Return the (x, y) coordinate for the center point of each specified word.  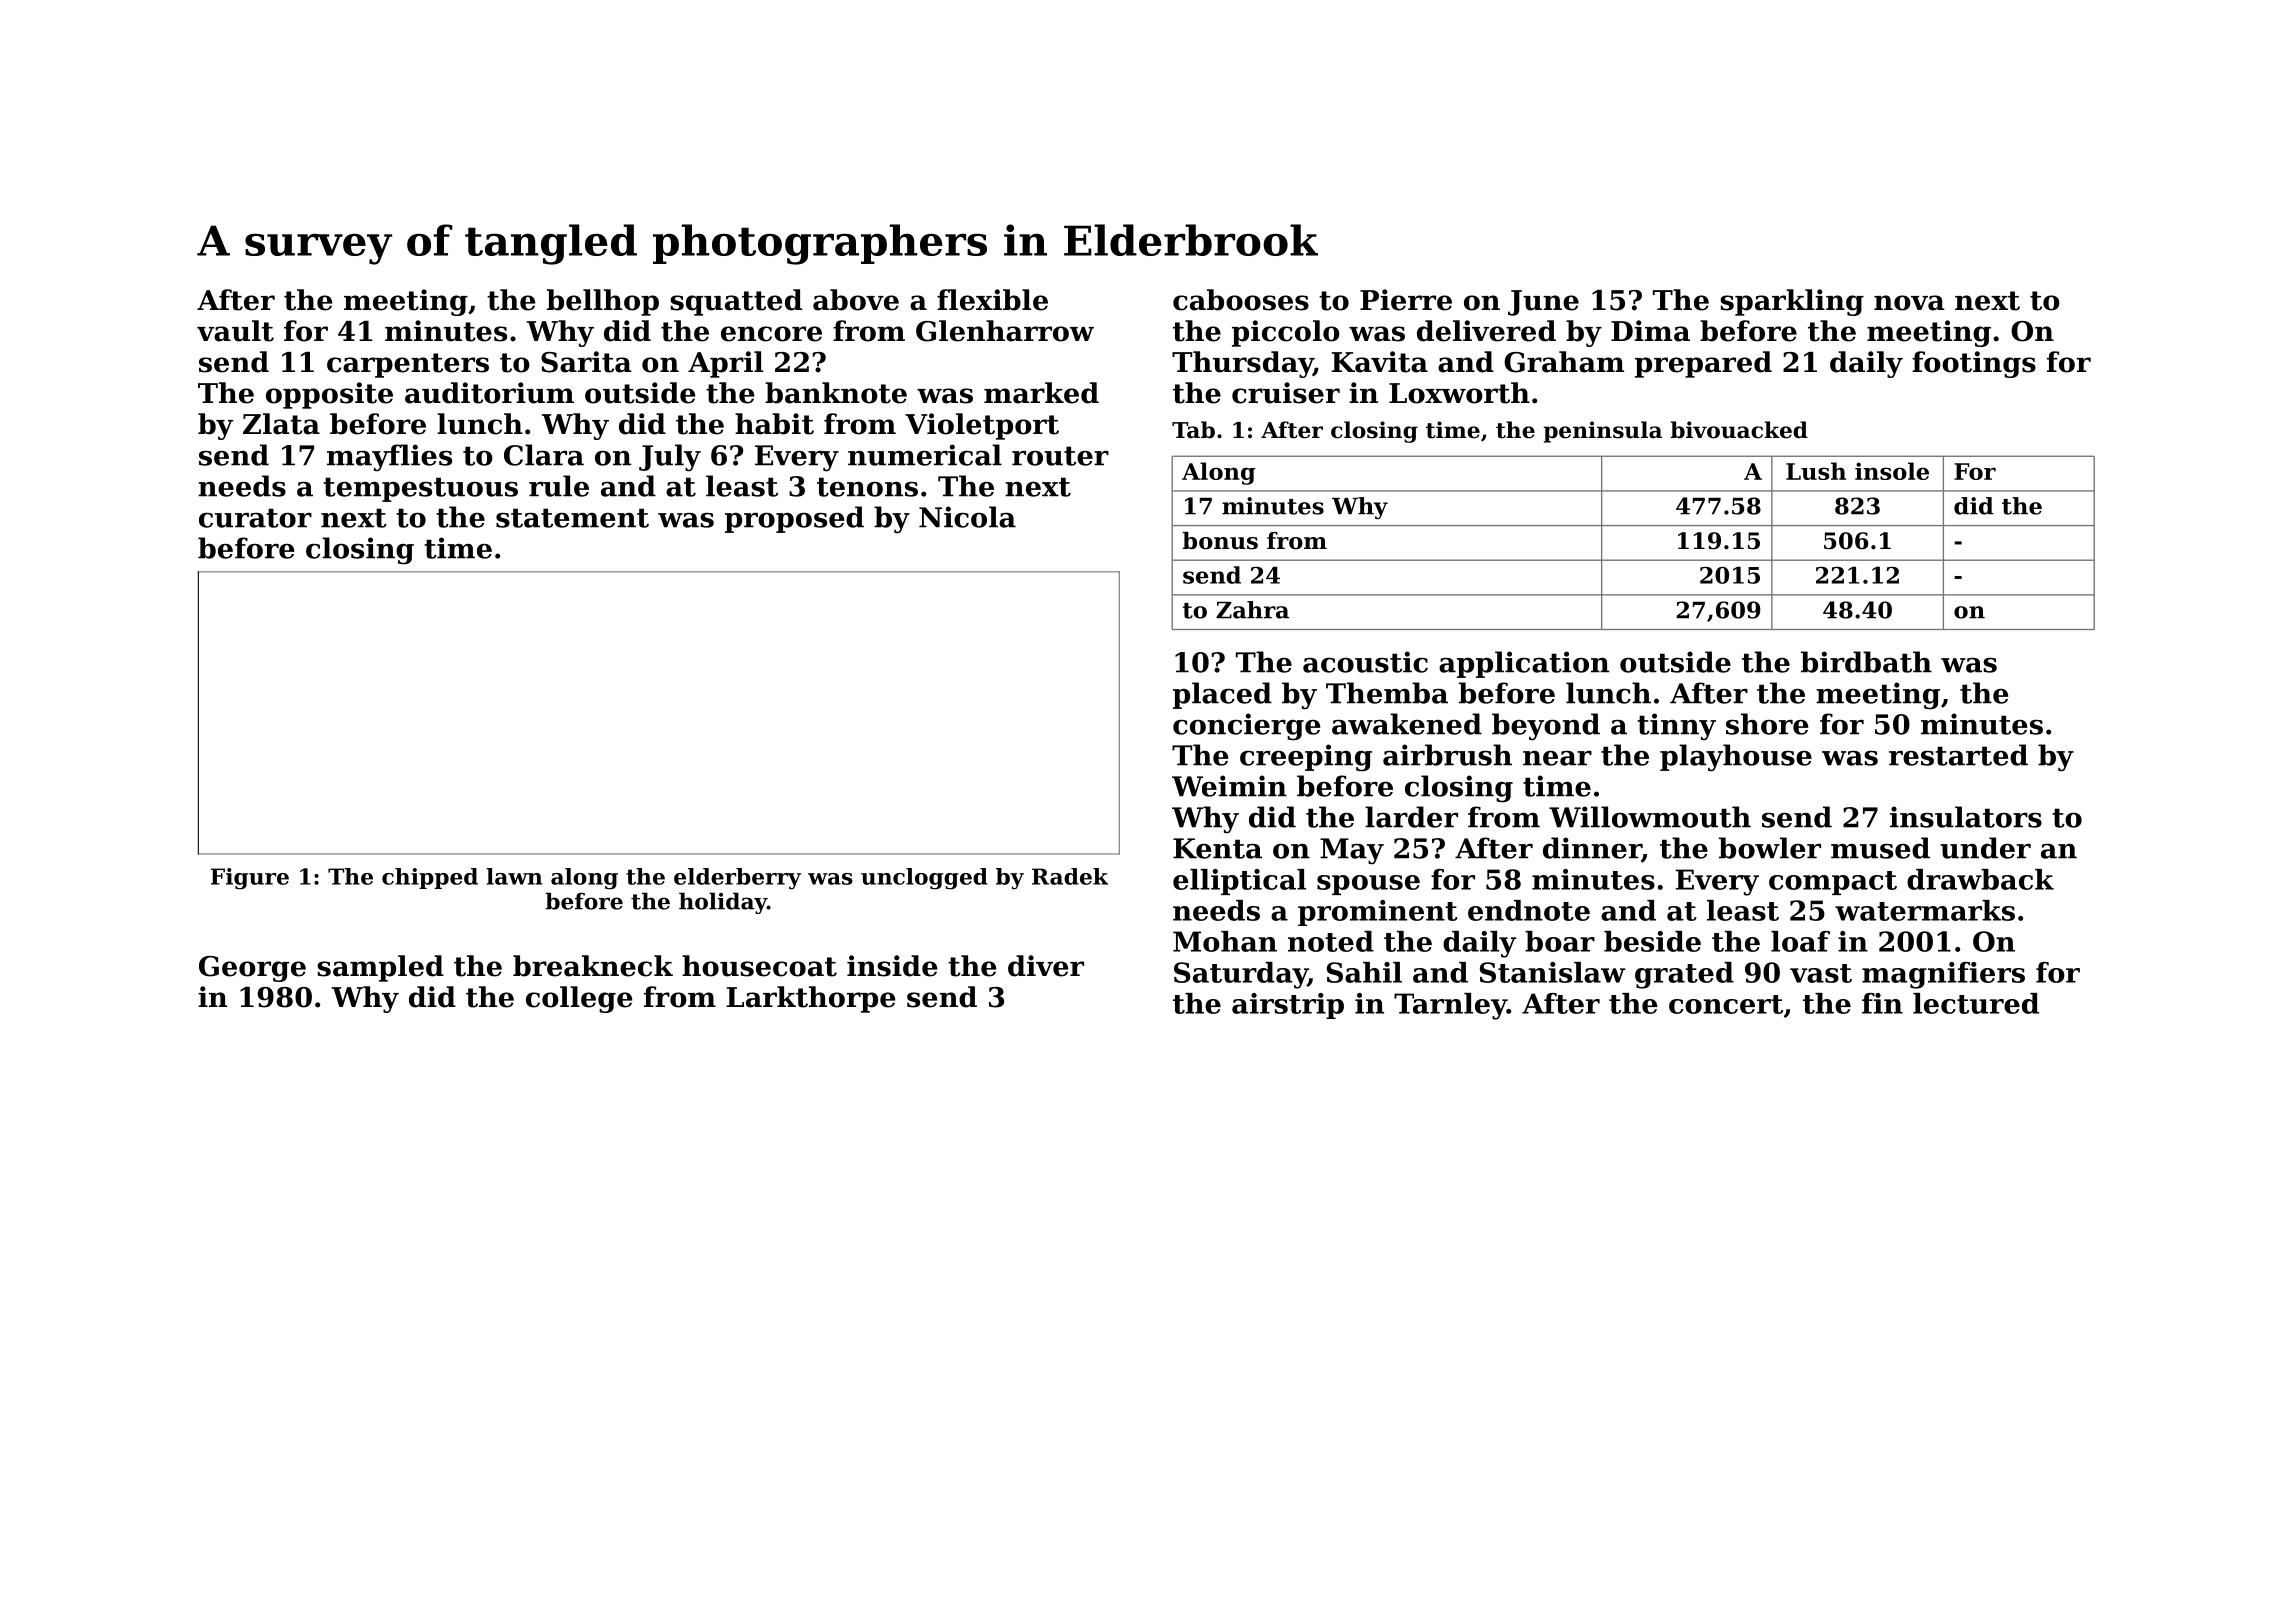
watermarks (1925, 910)
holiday (723, 903)
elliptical (1239, 882)
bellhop (603, 302)
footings (1974, 364)
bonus (1220, 541)
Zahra (1252, 610)
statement (572, 518)
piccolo (1286, 333)
